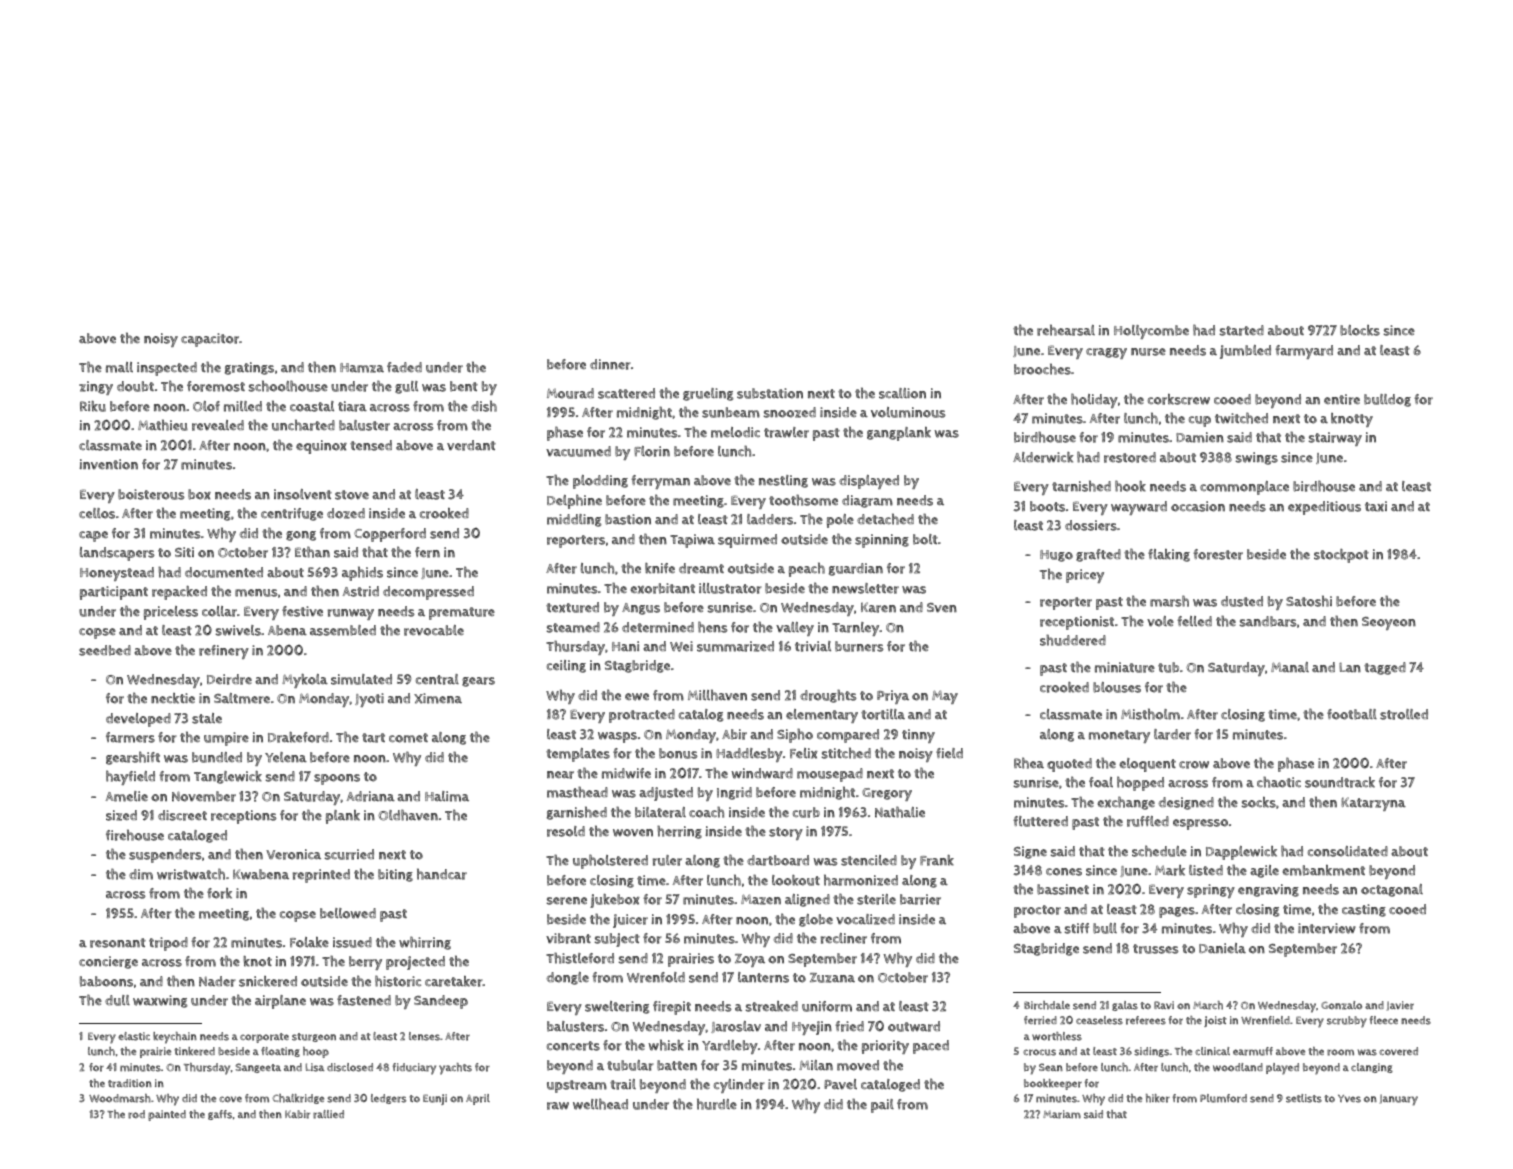 This screenshot has height=1169, width=1513. What do you see at coordinates (1360, 330) in the screenshot?
I see `blocks` at bounding box center [1360, 330].
